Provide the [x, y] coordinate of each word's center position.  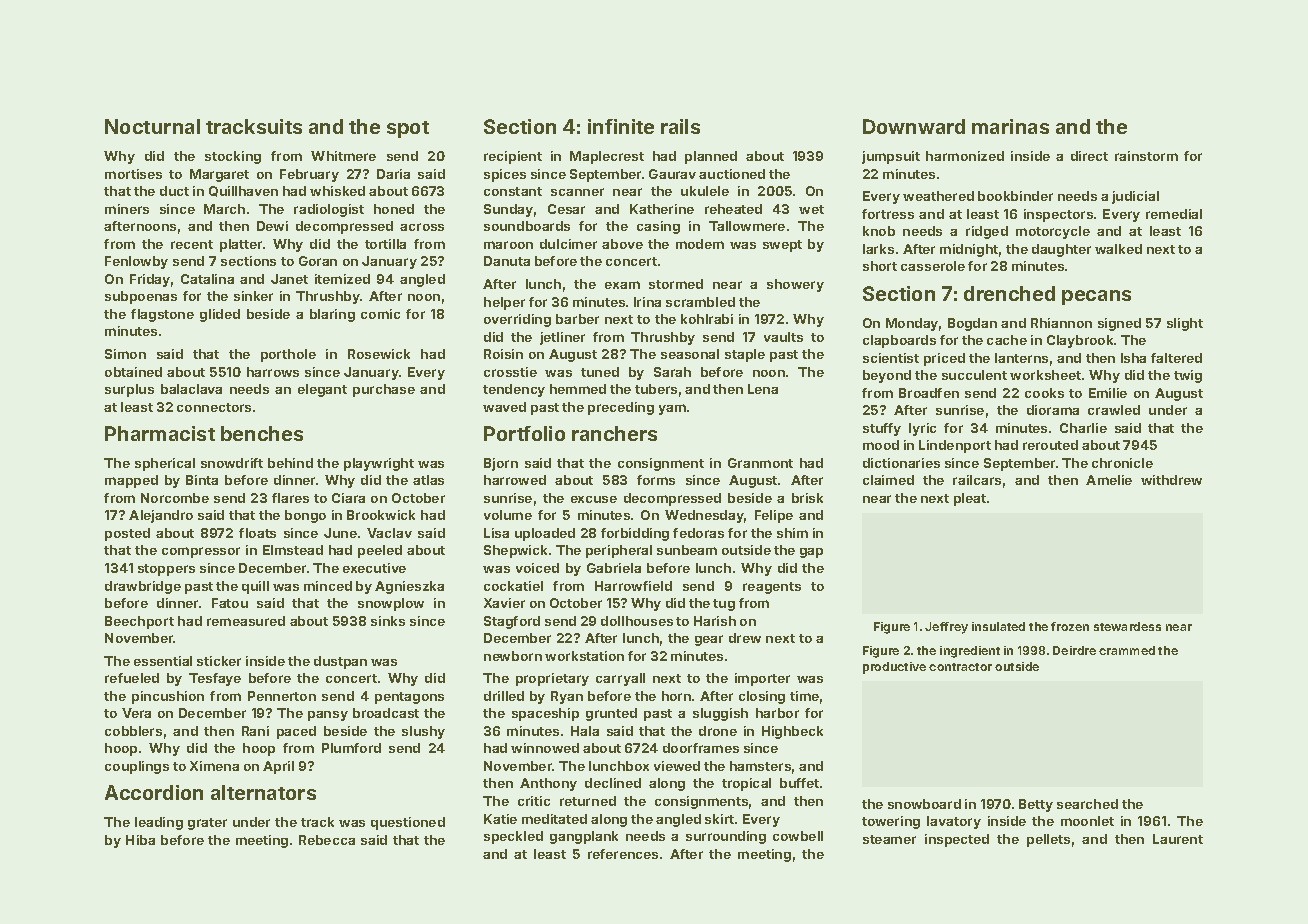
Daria [393, 174]
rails [680, 126]
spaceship [545, 714]
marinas [1010, 126]
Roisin [503, 354]
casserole [933, 266]
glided [220, 315]
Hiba [140, 840]
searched [1087, 804]
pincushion [168, 697]
